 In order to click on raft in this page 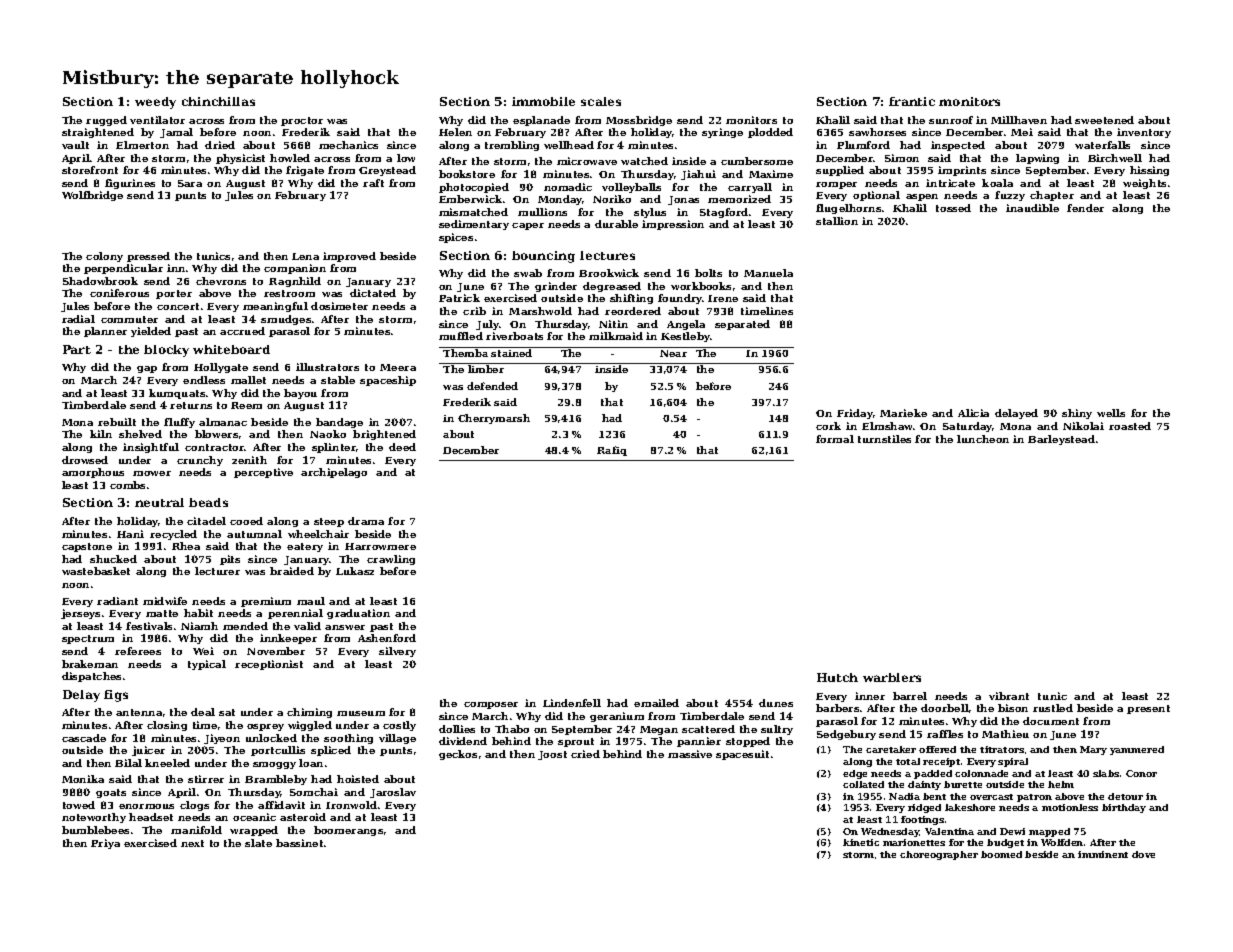, I will do `click(373, 183)`.
